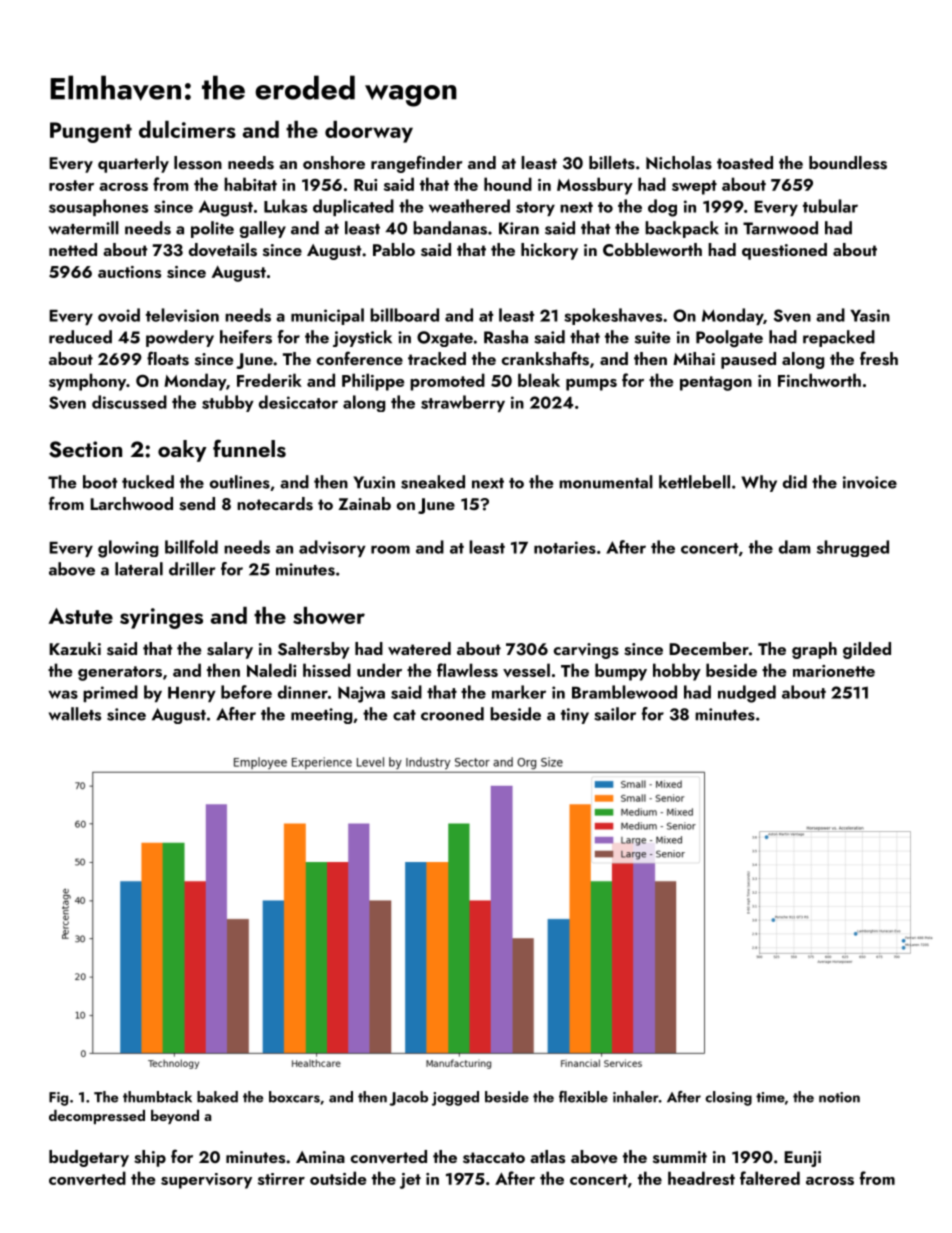 The height and width of the page is (1233, 952). Describe the element at coordinates (494, 1158) in the page. I see `staccato` at that location.
